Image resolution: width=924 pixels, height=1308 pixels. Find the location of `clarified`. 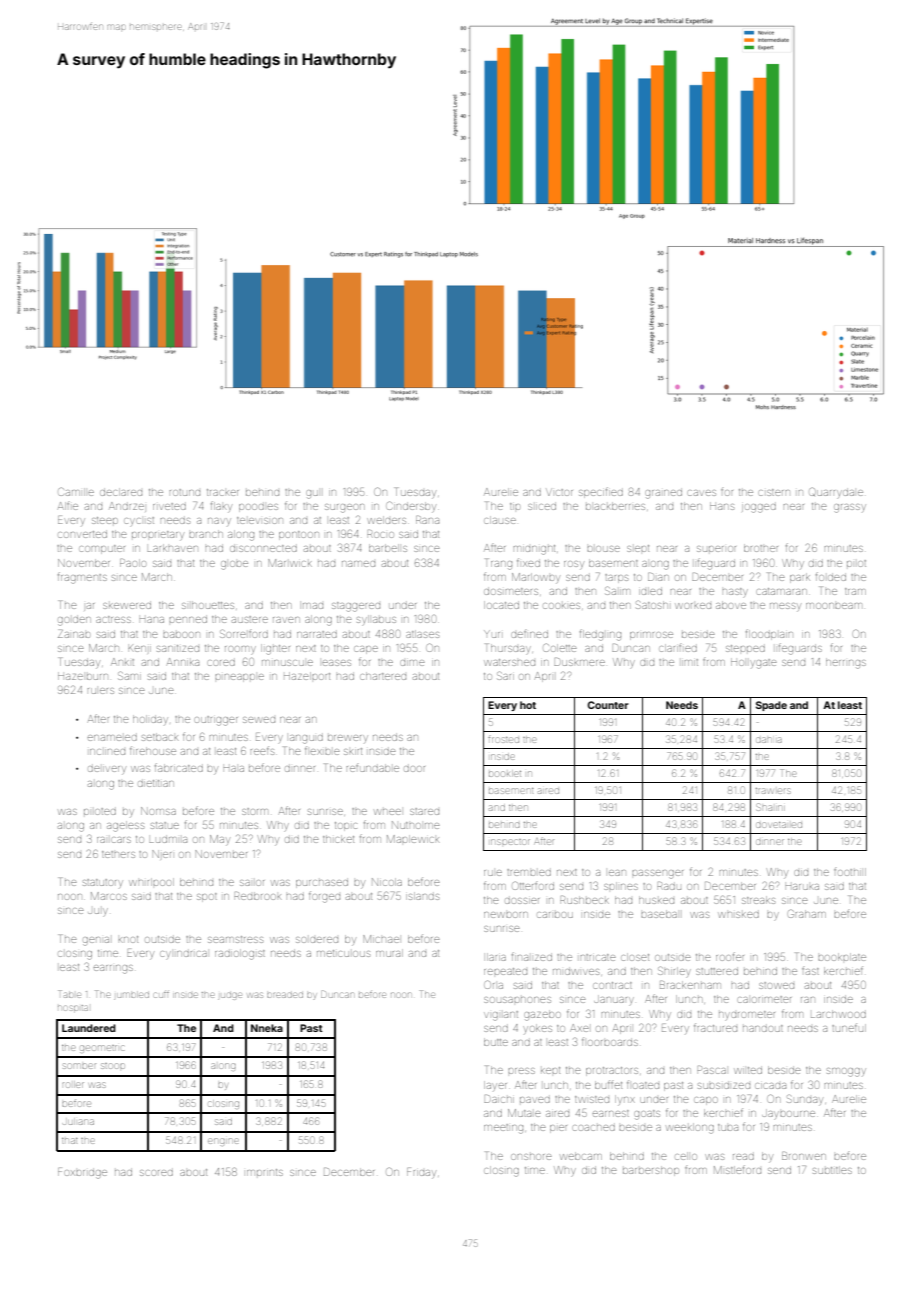

clarified is located at coordinates (678, 648).
